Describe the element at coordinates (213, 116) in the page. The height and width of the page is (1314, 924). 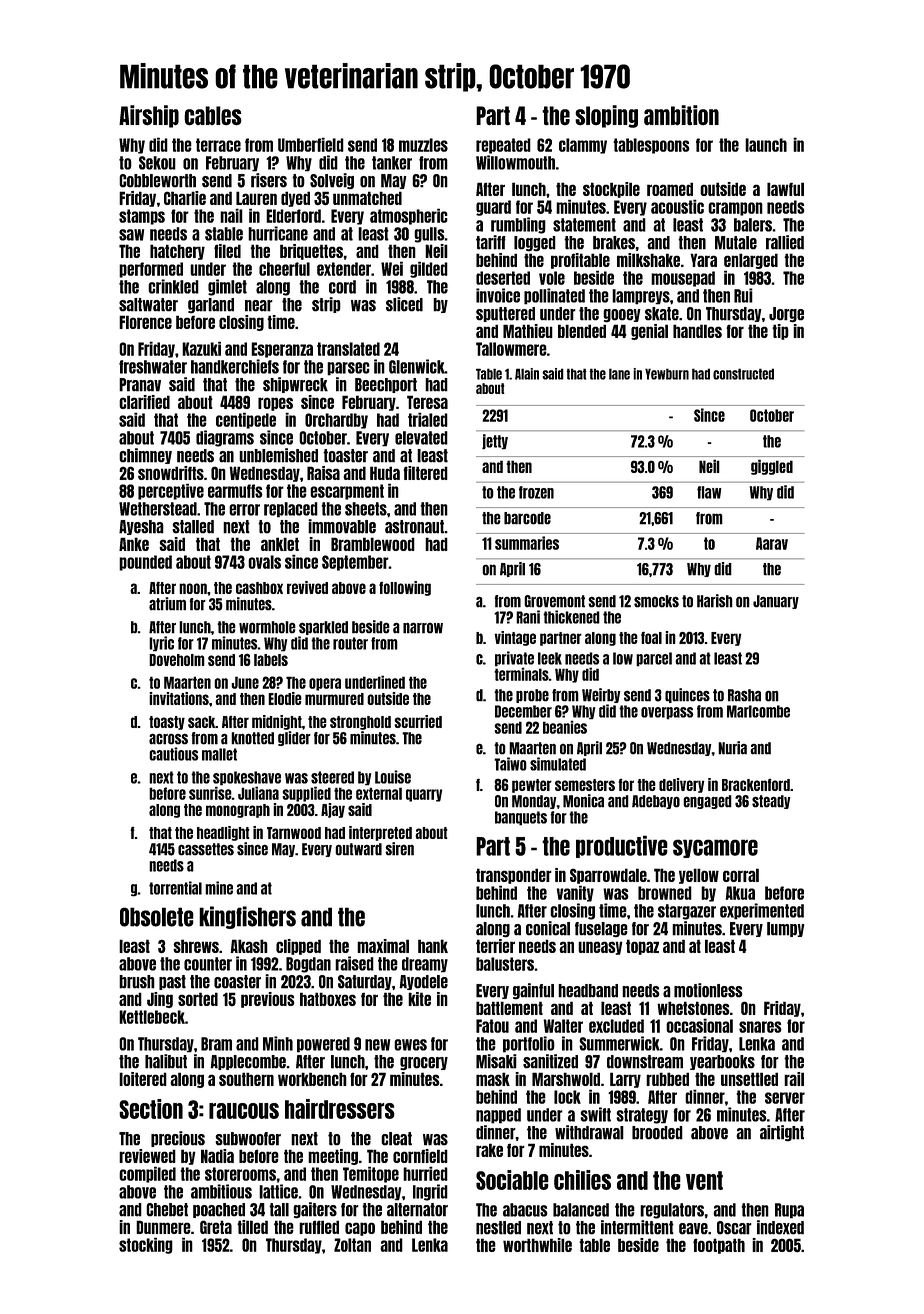
I see `cables` at that location.
